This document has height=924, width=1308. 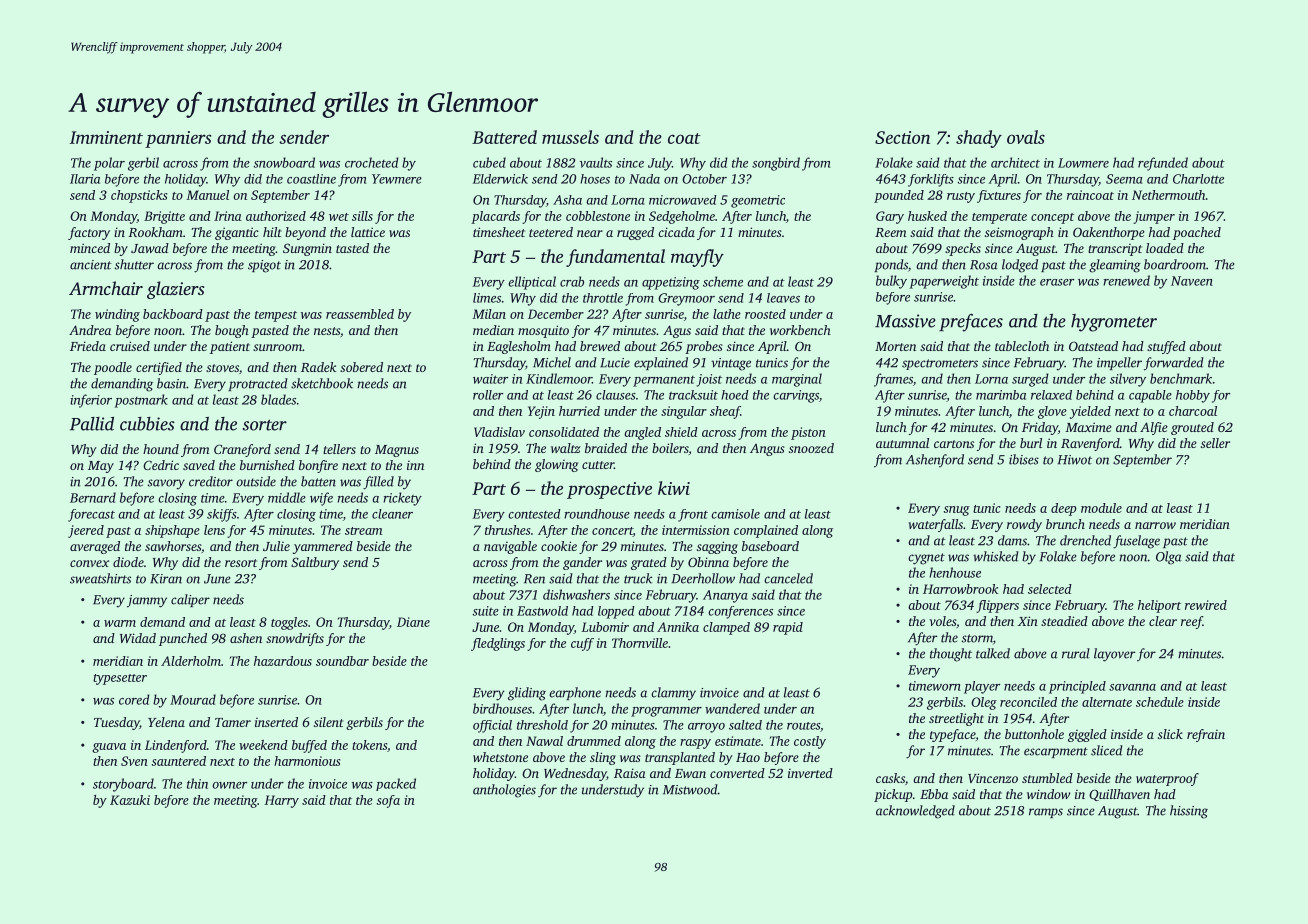 I want to click on marginal, so click(x=797, y=380).
